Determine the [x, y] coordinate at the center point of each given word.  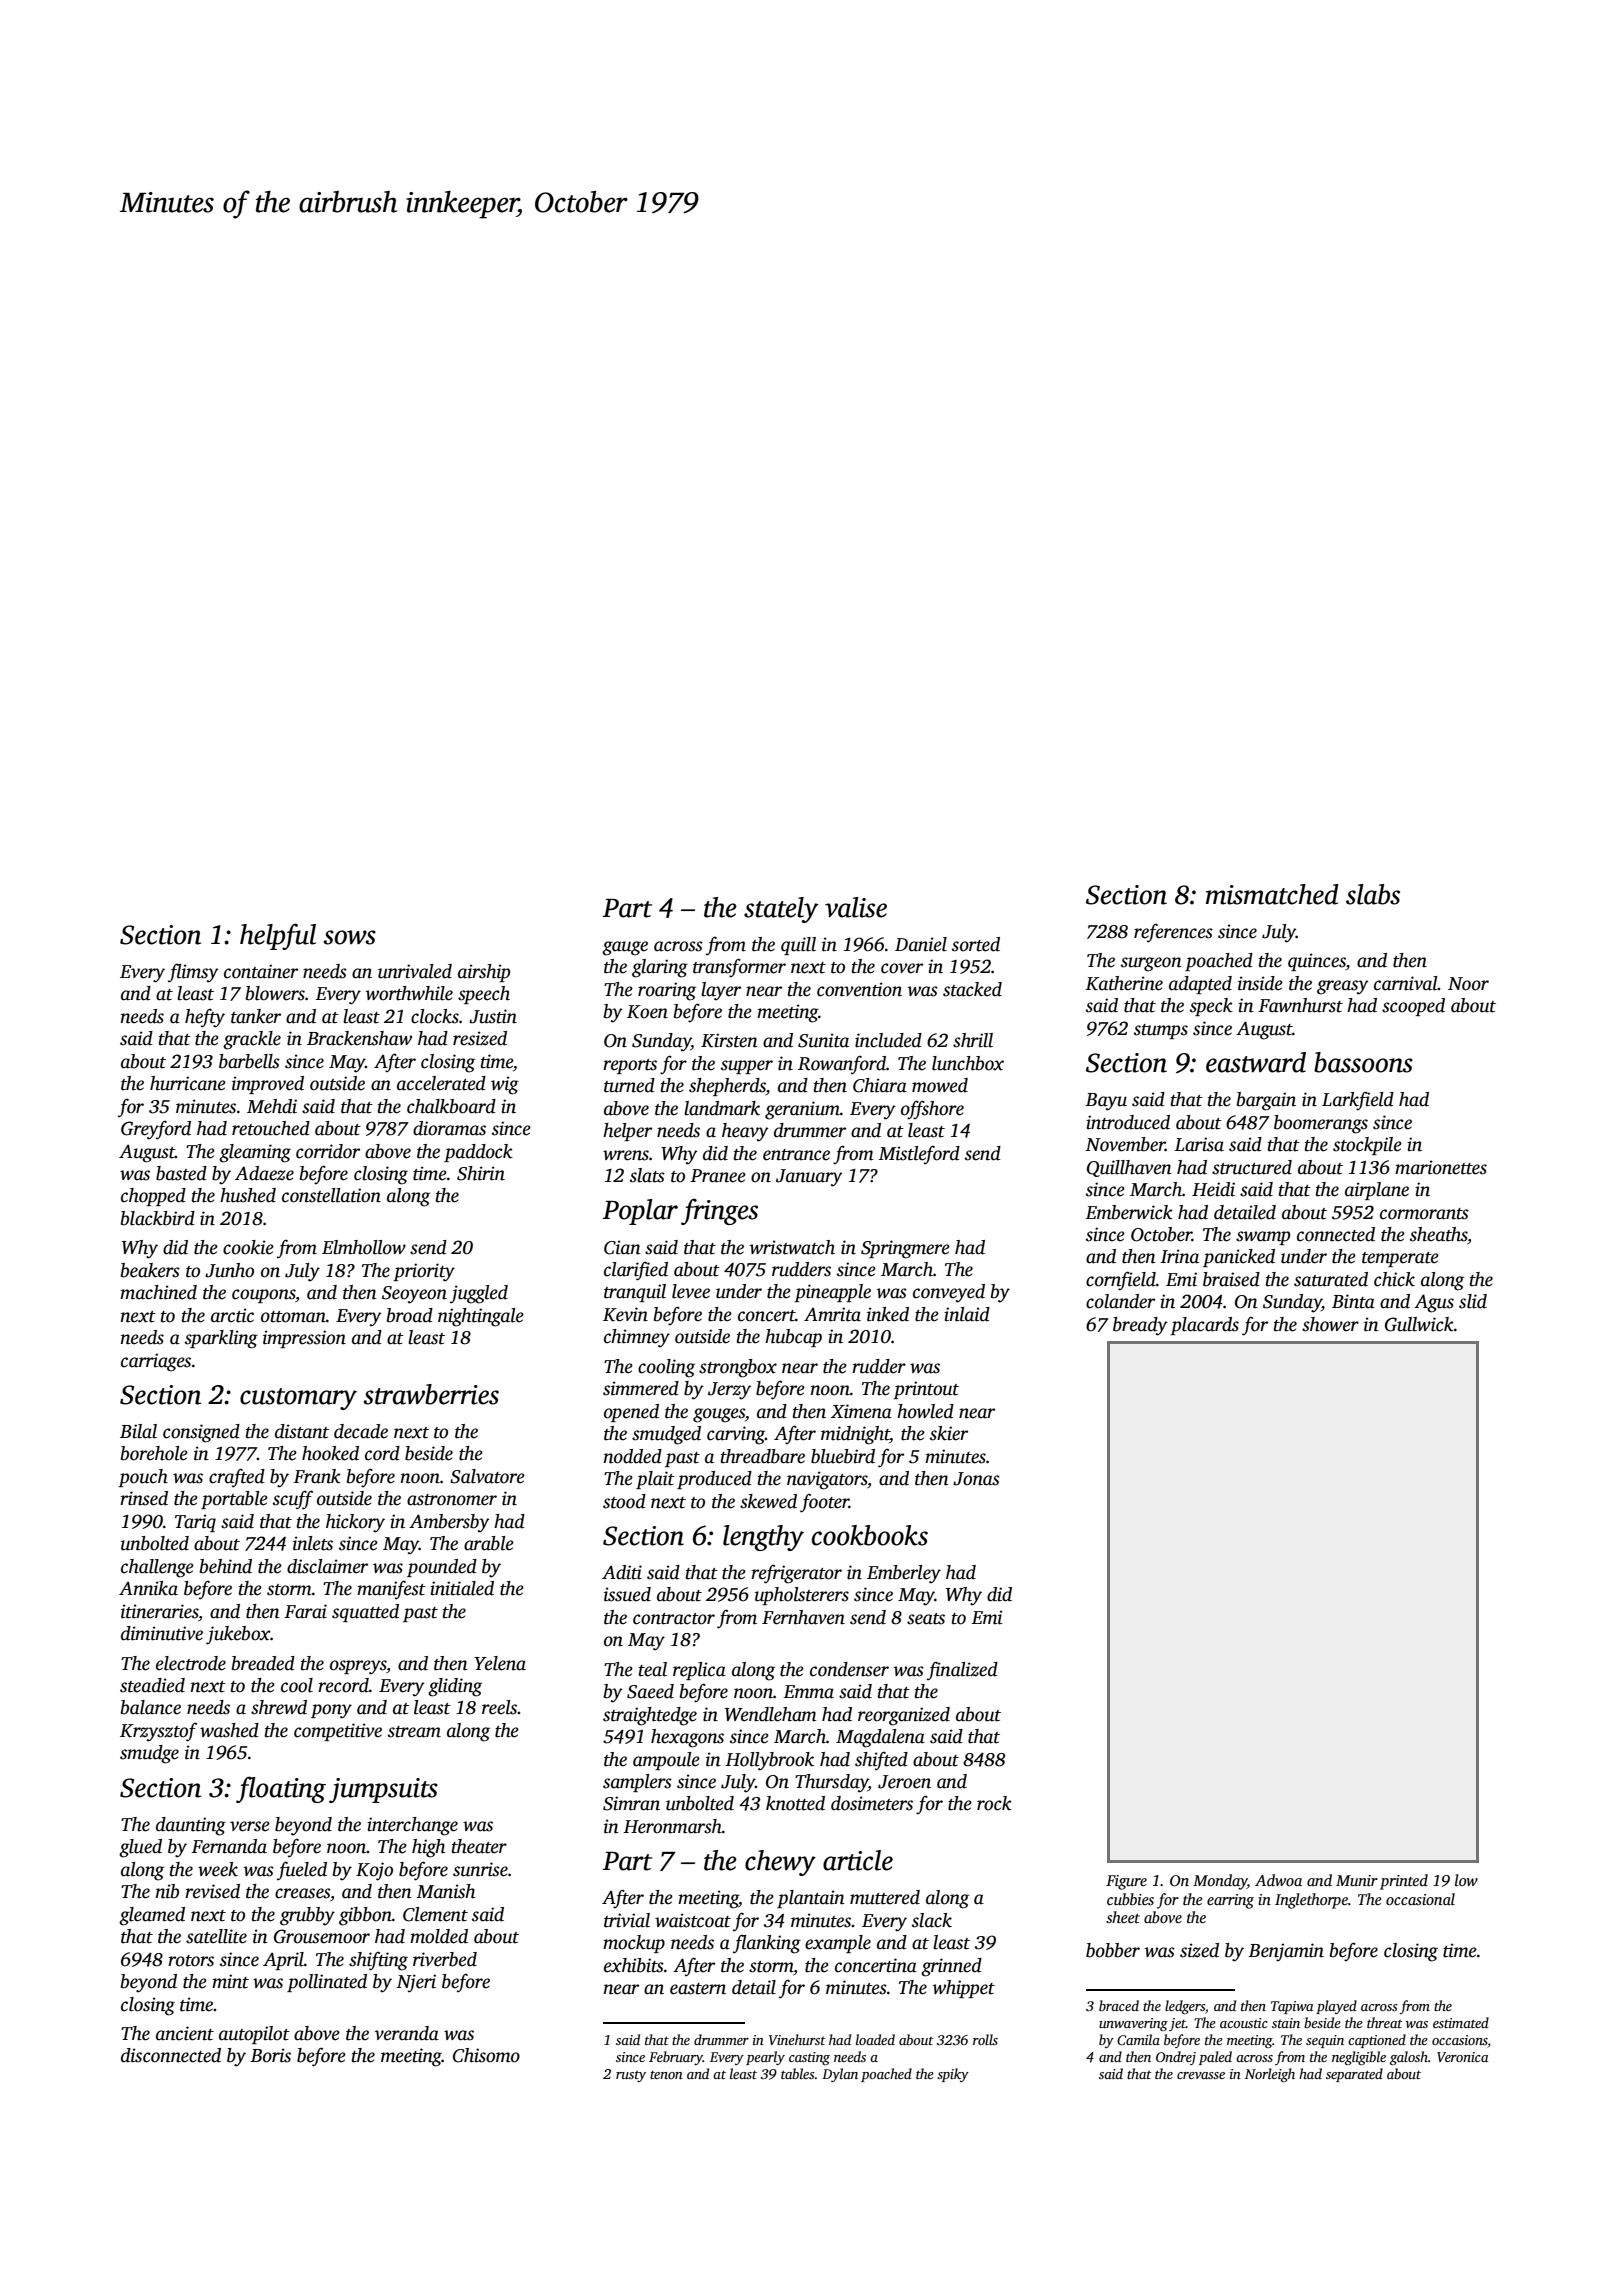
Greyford [156, 1130]
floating [281, 1789]
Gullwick [1419, 1324]
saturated [1331, 1279]
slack [932, 1920]
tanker [256, 1016]
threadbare [763, 1456]
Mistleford [919, 1155]
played [1336, 2007]
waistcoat [693, 1920]
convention [859, 989]
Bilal [138, 1431]
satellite [216, 1936]
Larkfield [1358, 1101]
